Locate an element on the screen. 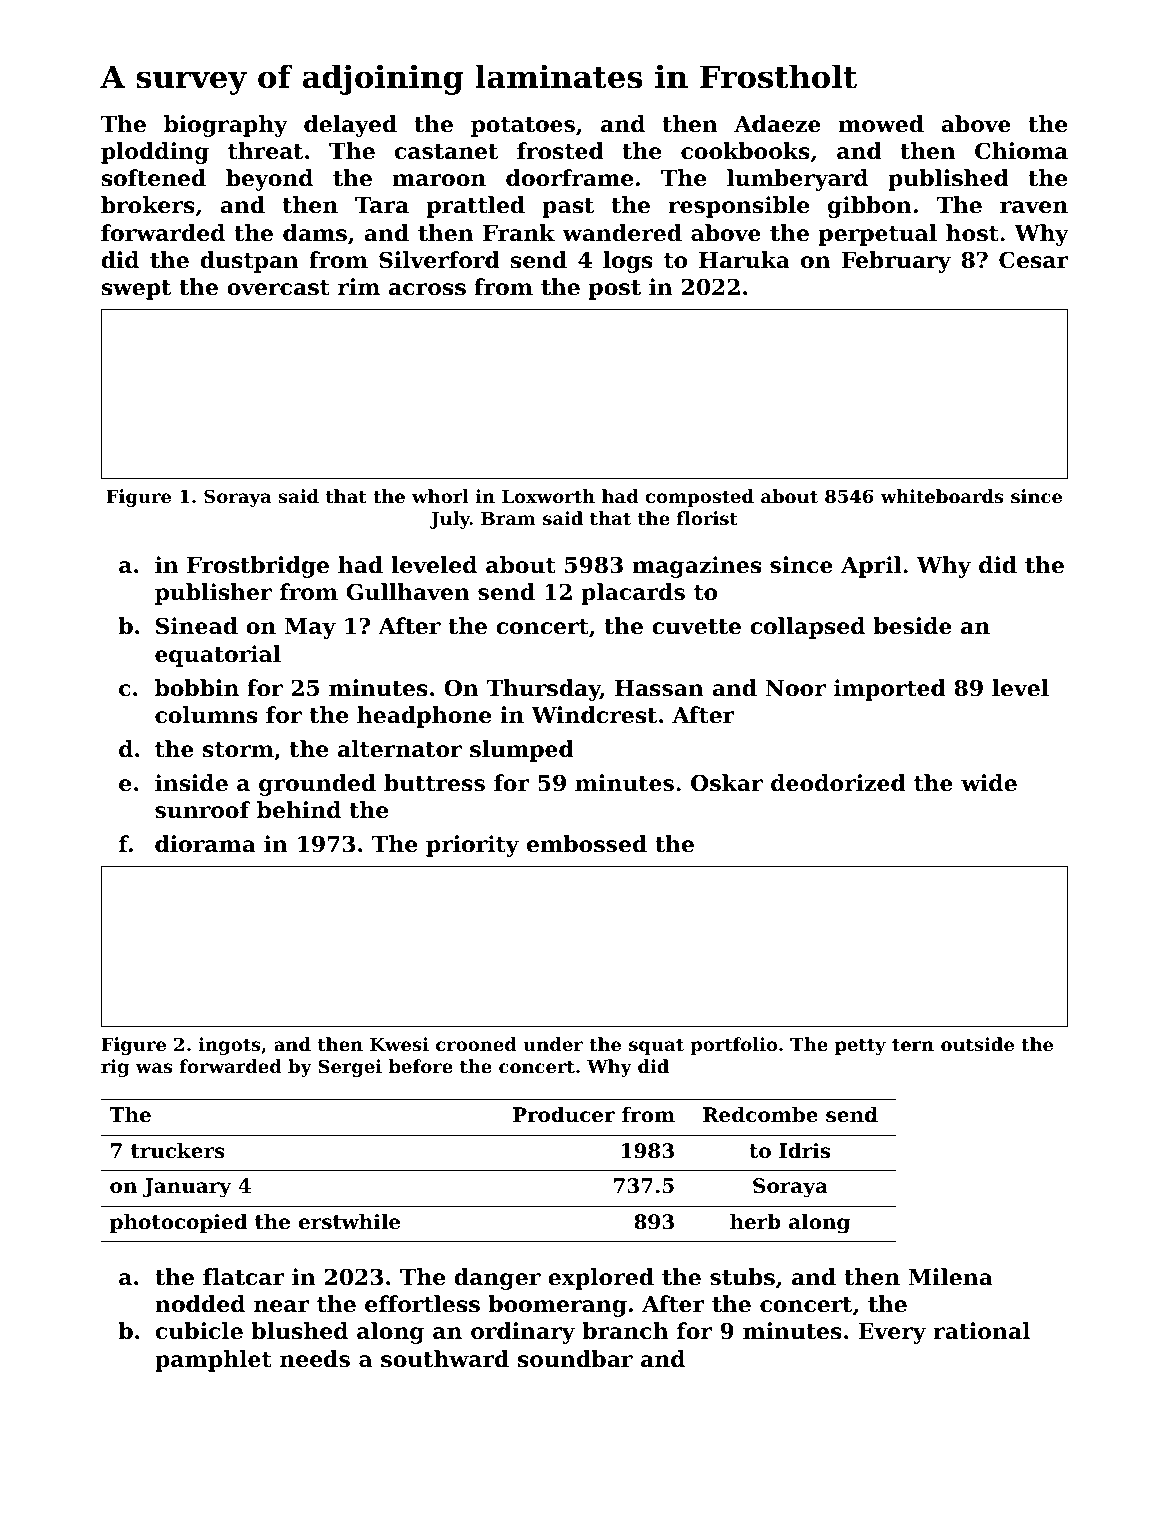  outside is located at coordinates (977, 1044).
